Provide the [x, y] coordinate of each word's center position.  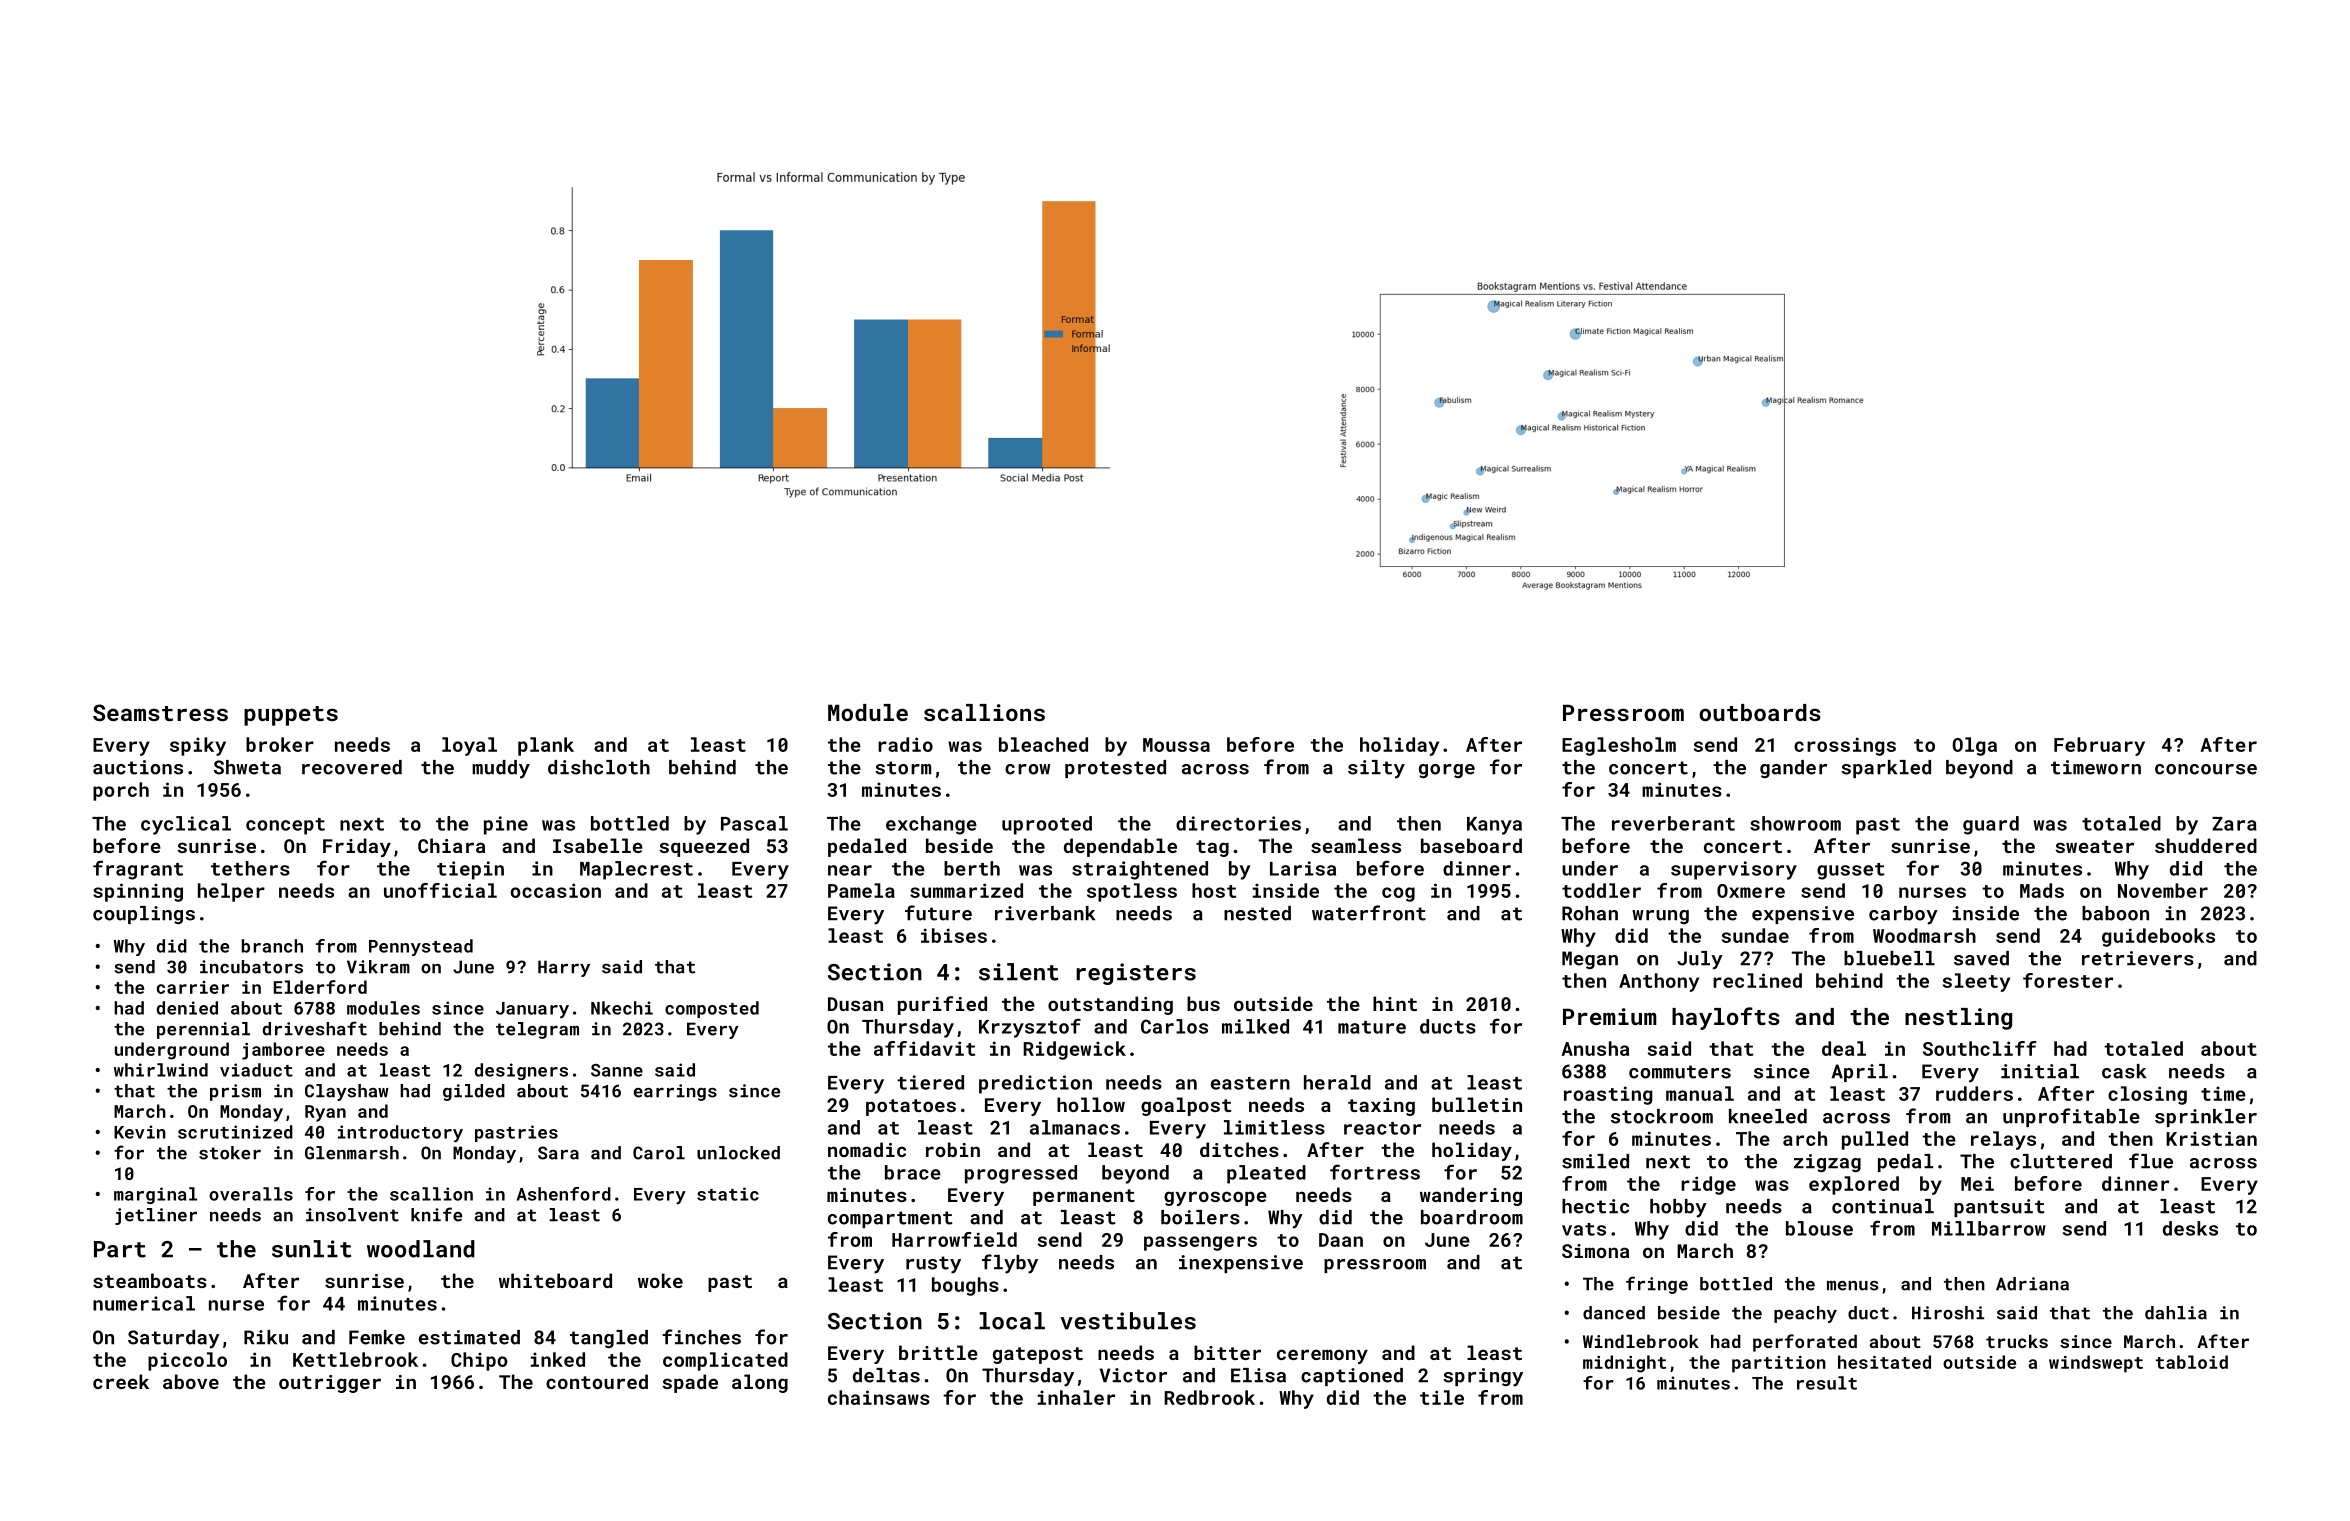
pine [506, 825]
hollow [1091, 1104]
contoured [597, 1381]
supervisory [1734, 870]
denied [187, 1008]
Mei [1977, 1183]
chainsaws [879, 1397]
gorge [1447, 771]
